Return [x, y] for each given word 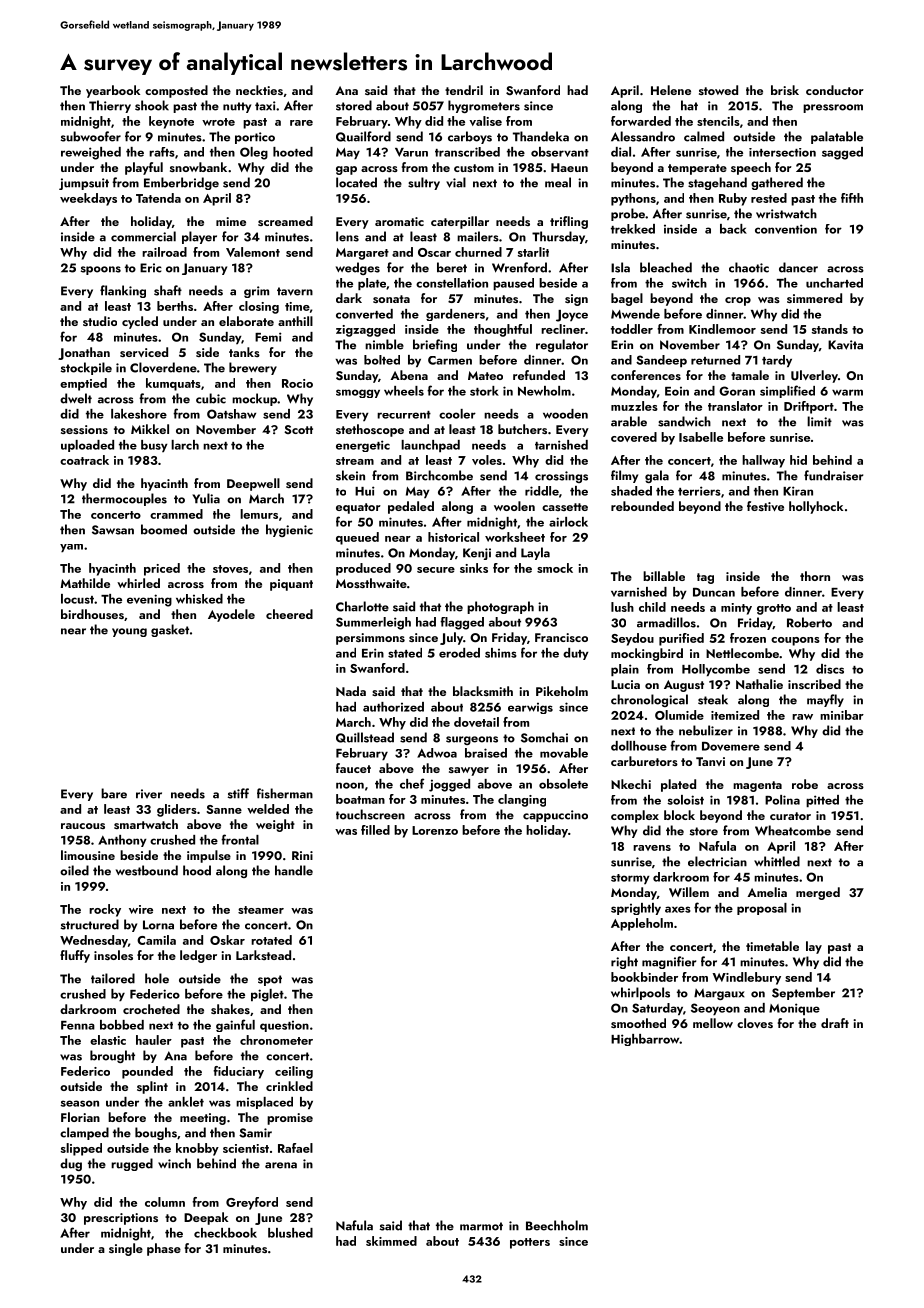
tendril [464, 90]
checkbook [225, 1233]
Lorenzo [435, 830]
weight [275, 825]
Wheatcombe [793, 830]
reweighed [91, 153]
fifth [852, 198]
